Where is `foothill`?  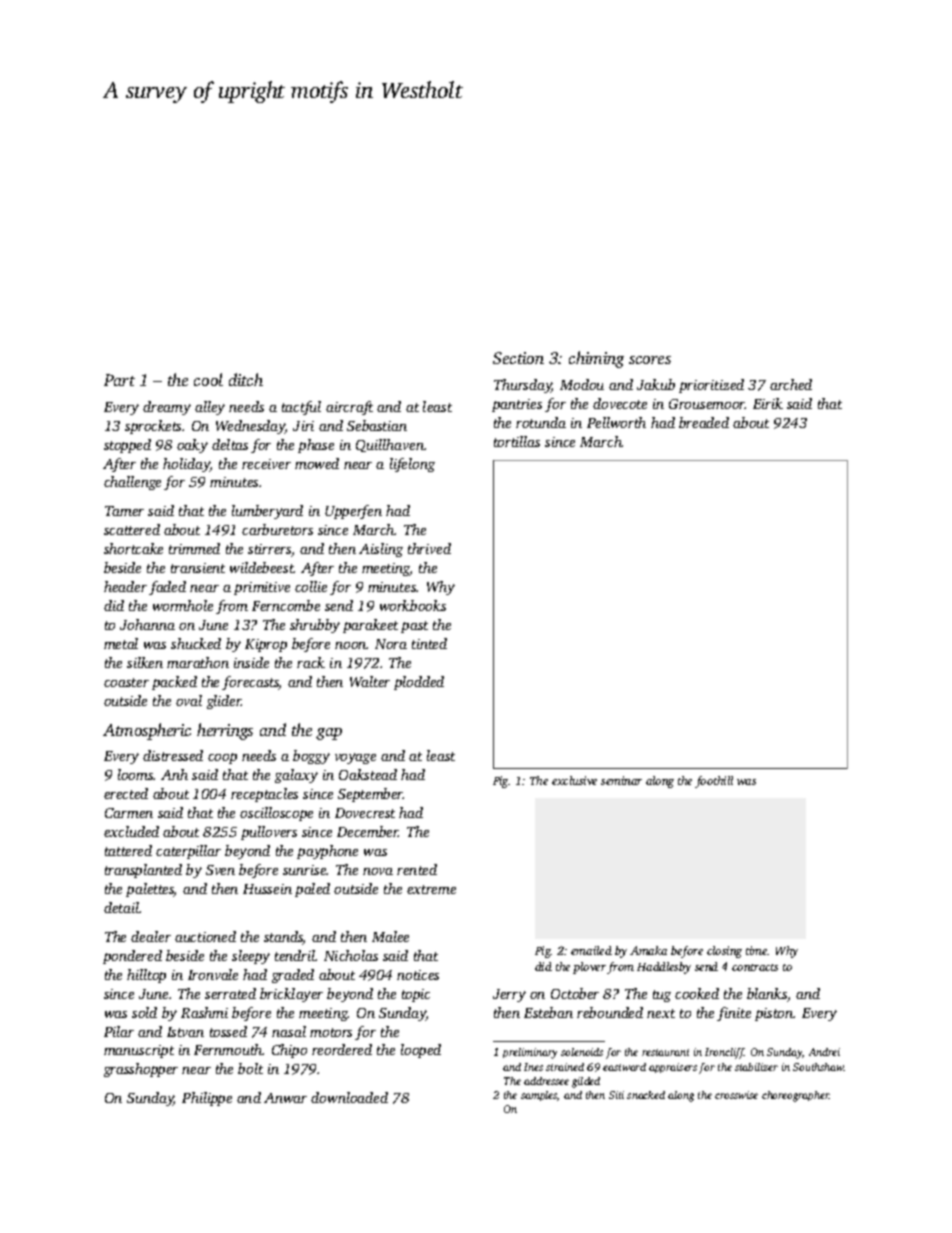 foothill is located at coordinates (714, 782).
